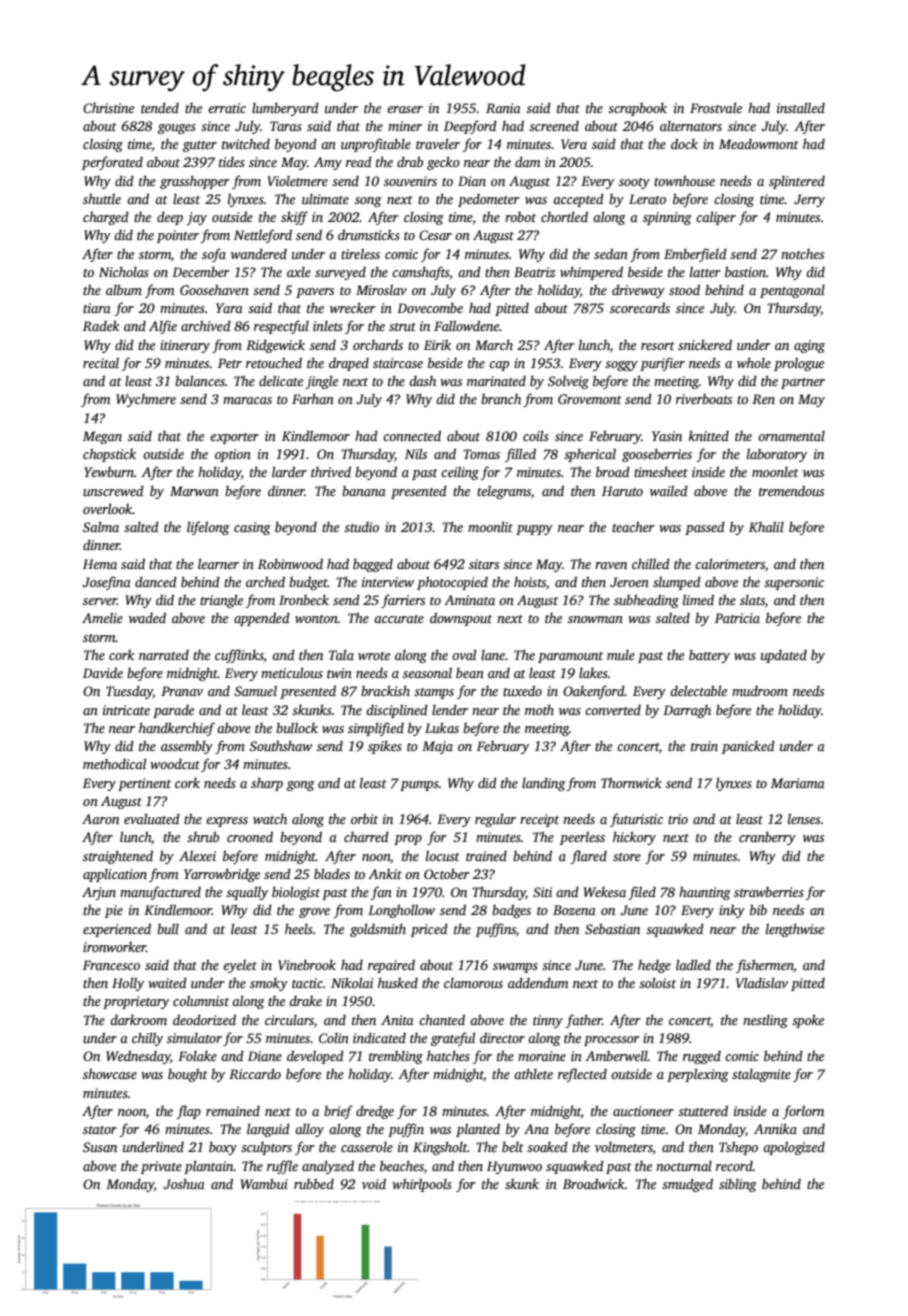  What do you see at coordinates (209, 1167) in the document?
I see `plantain` at bounding box center [209, 1167].
